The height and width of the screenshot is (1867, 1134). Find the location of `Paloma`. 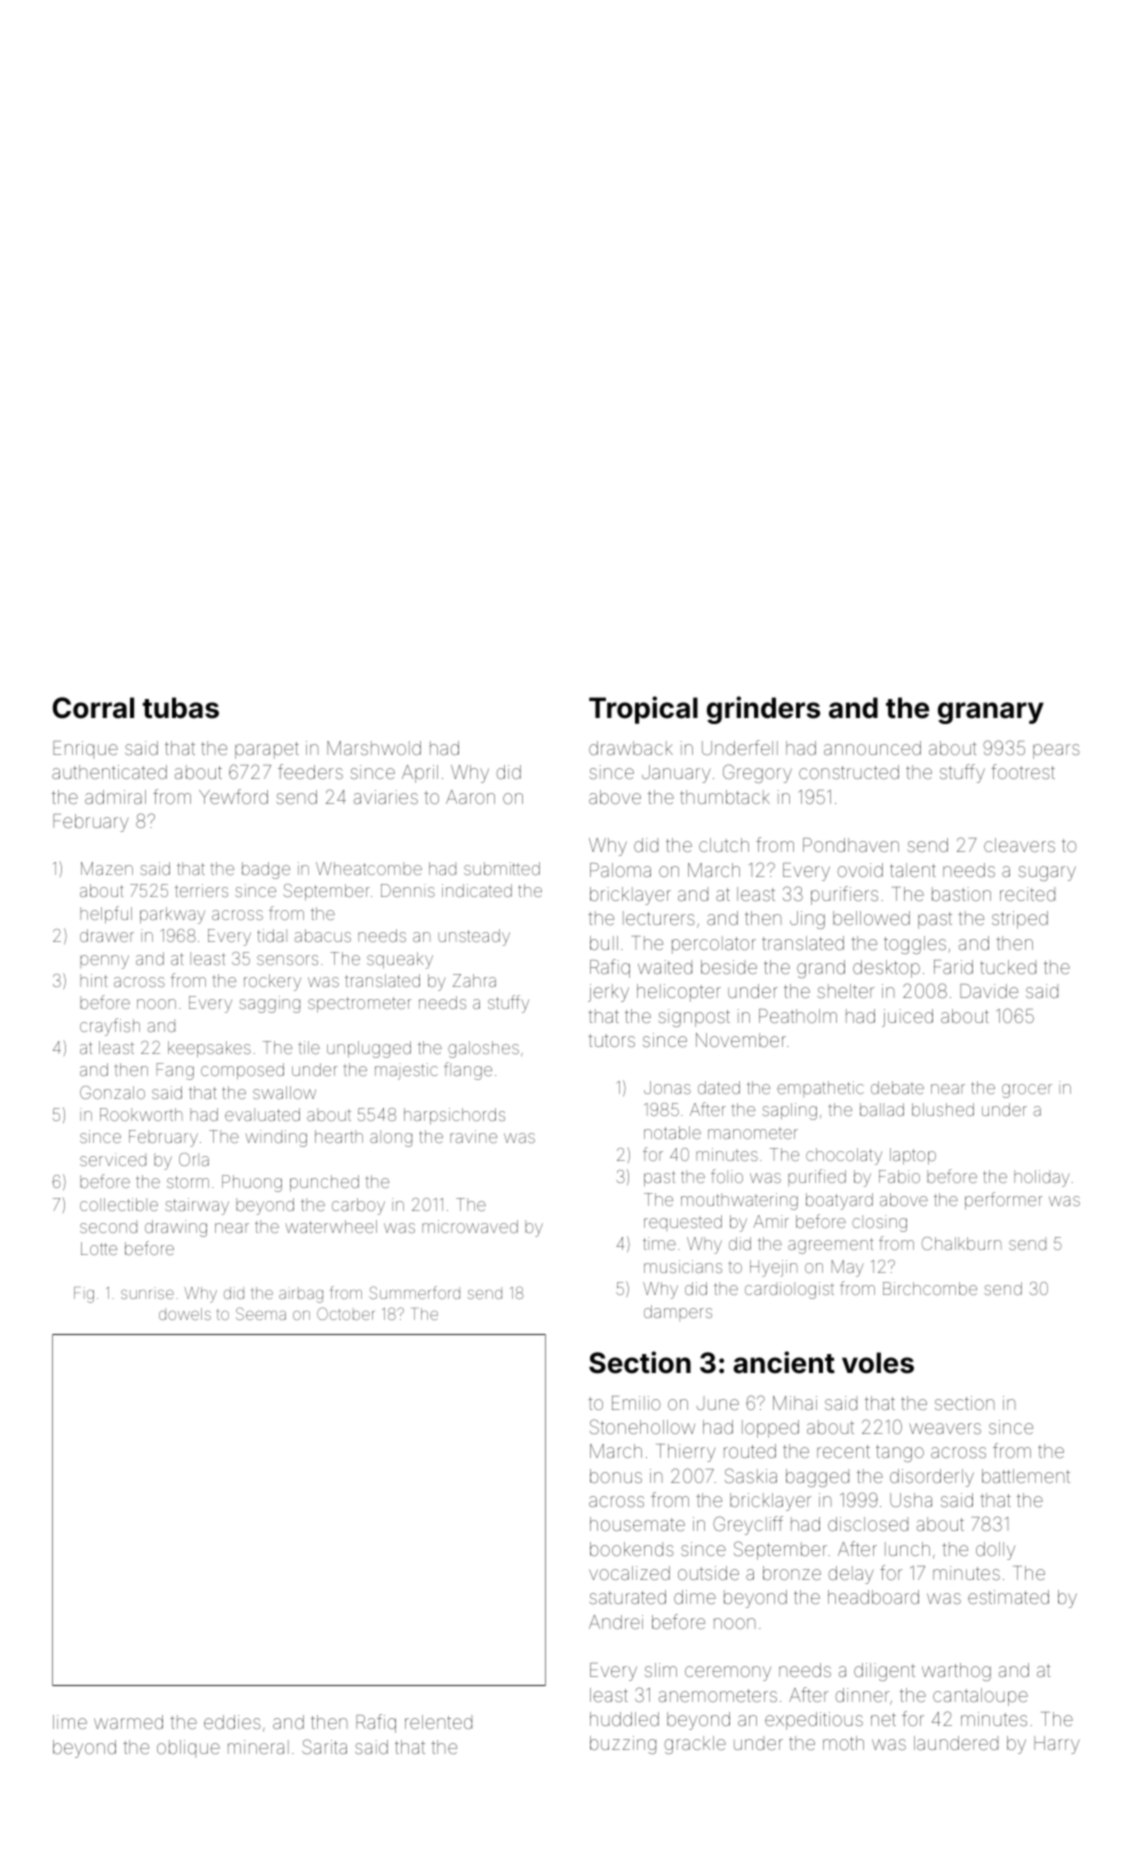

Paloma is located at coordinates (620, 870).
